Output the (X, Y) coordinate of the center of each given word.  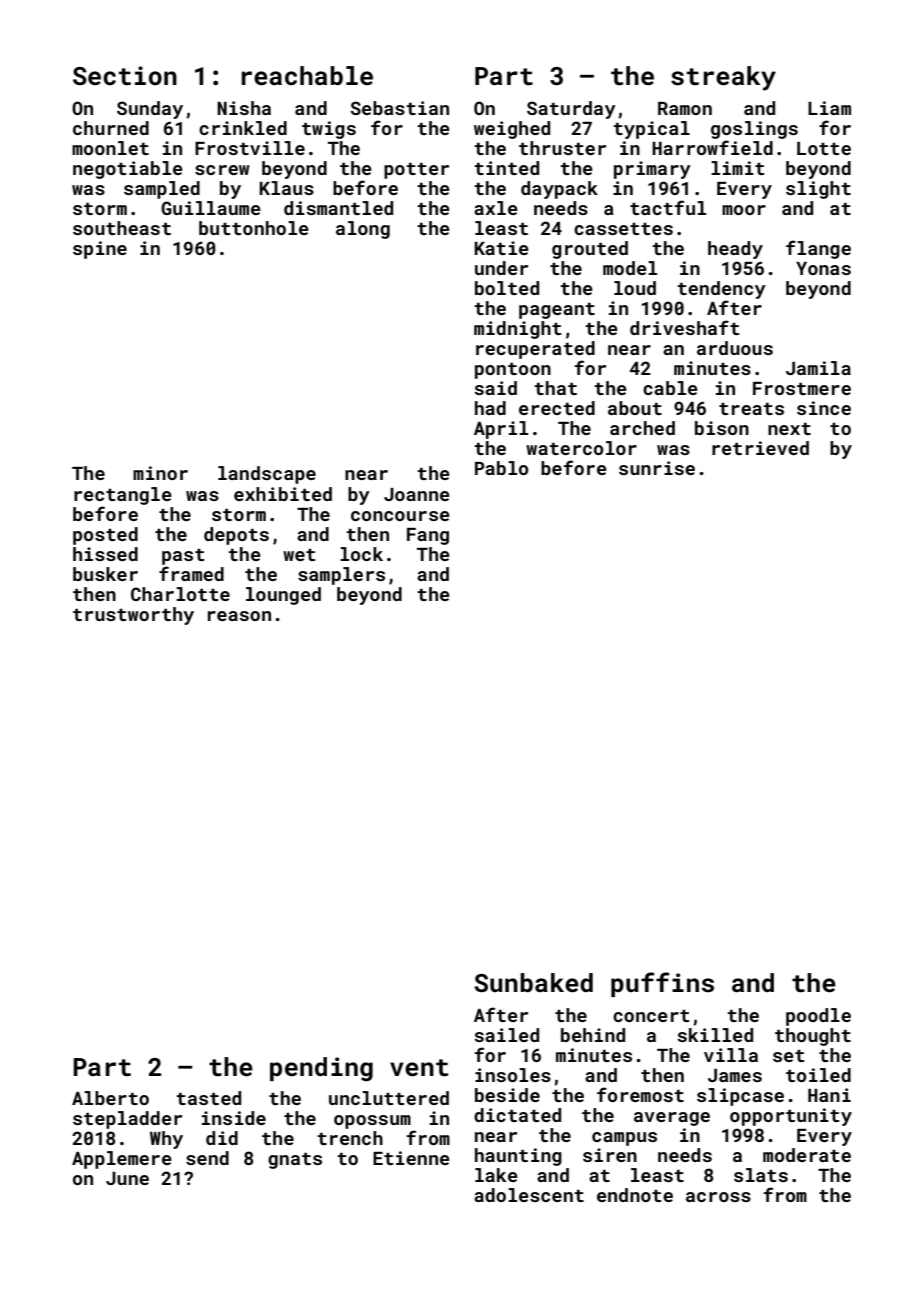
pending (321, 1069)
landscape (267, 475)
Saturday (571, 110)
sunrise (657, 468)
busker (105, 574)
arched (642, 428)
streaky (723, 78)
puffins (662, 984)
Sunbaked (534, 983)
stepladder (127, 1120)
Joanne (417, 494)
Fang (428, 536)
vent (419, 1068)
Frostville (250, 148)
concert (651, 1016)
